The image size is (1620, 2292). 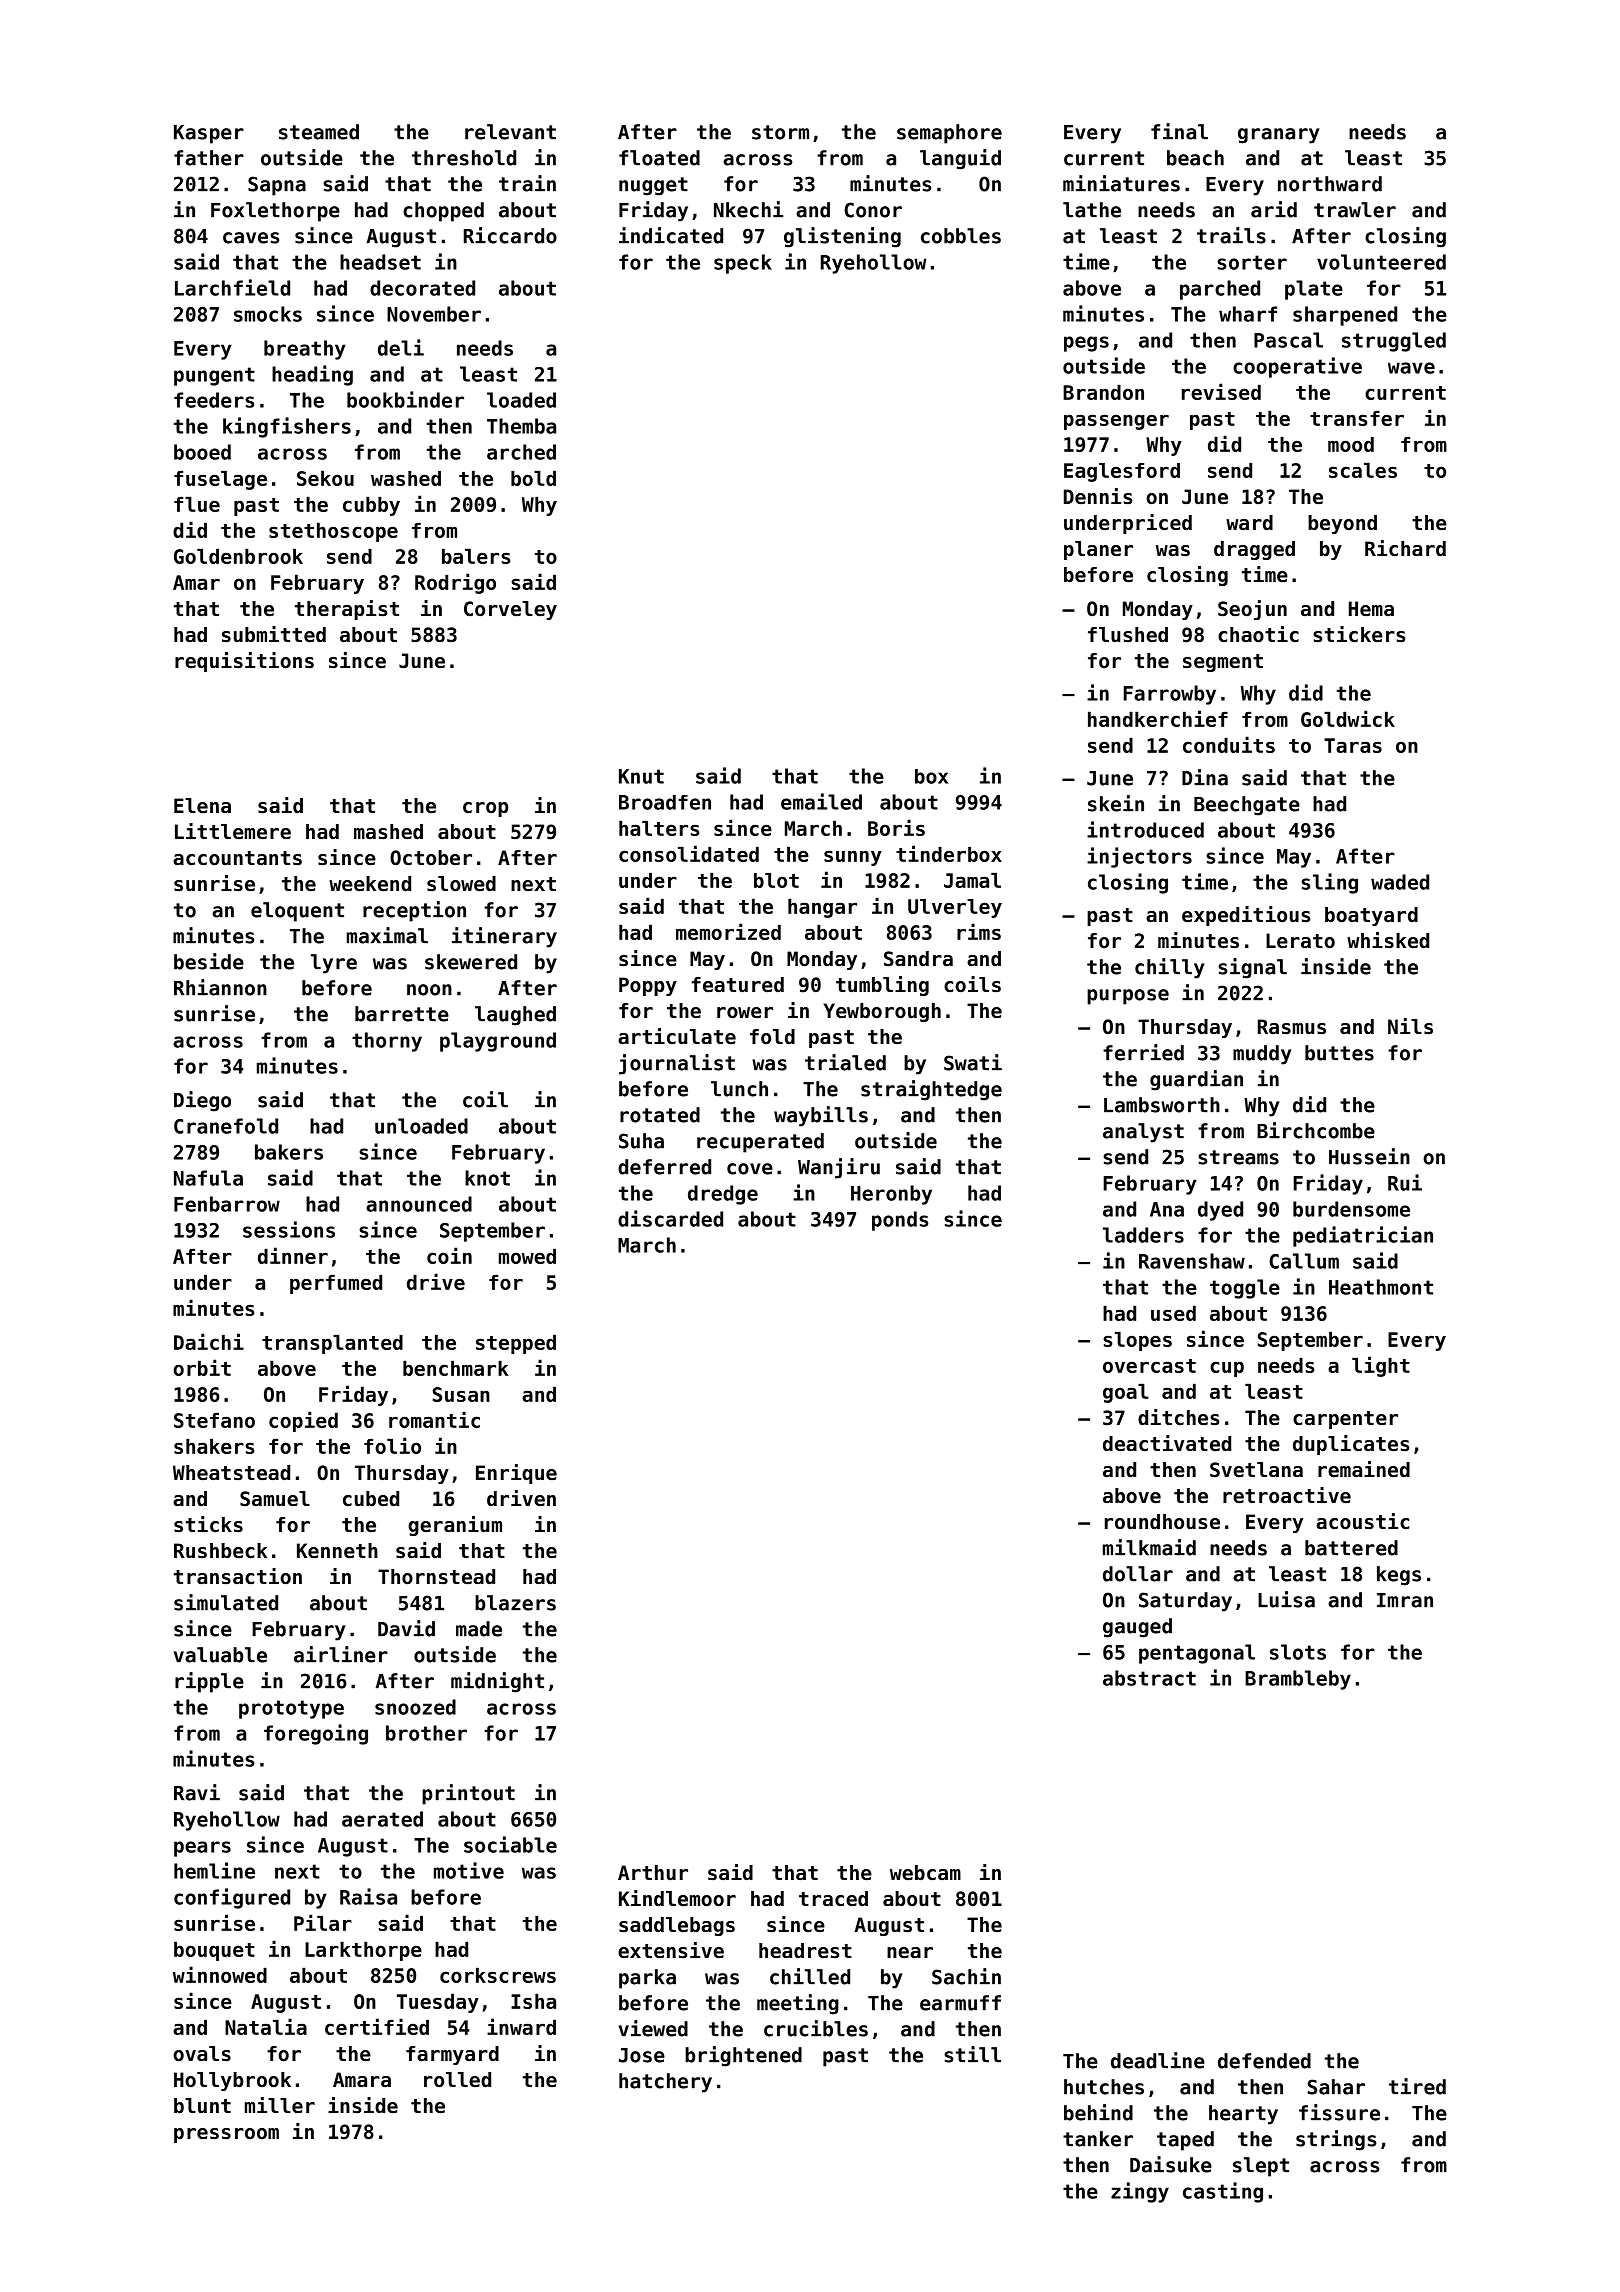 What do you see at coordinates (665, 802) in the screenshot?
I see `Broadfen` at bounding box center [665, 802].
